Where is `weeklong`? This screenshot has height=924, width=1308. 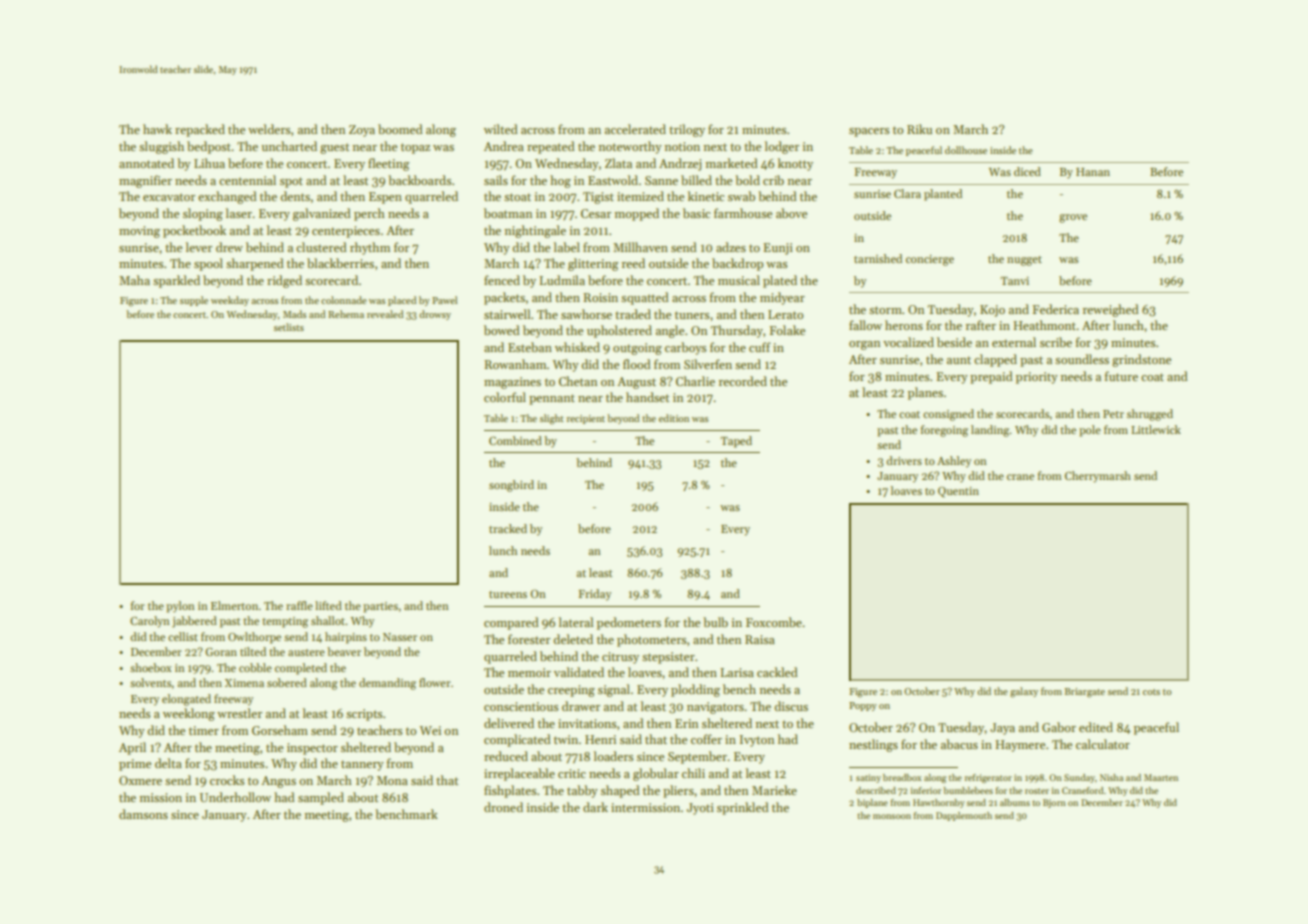
weeklong is located at coordinates (189, 714).
